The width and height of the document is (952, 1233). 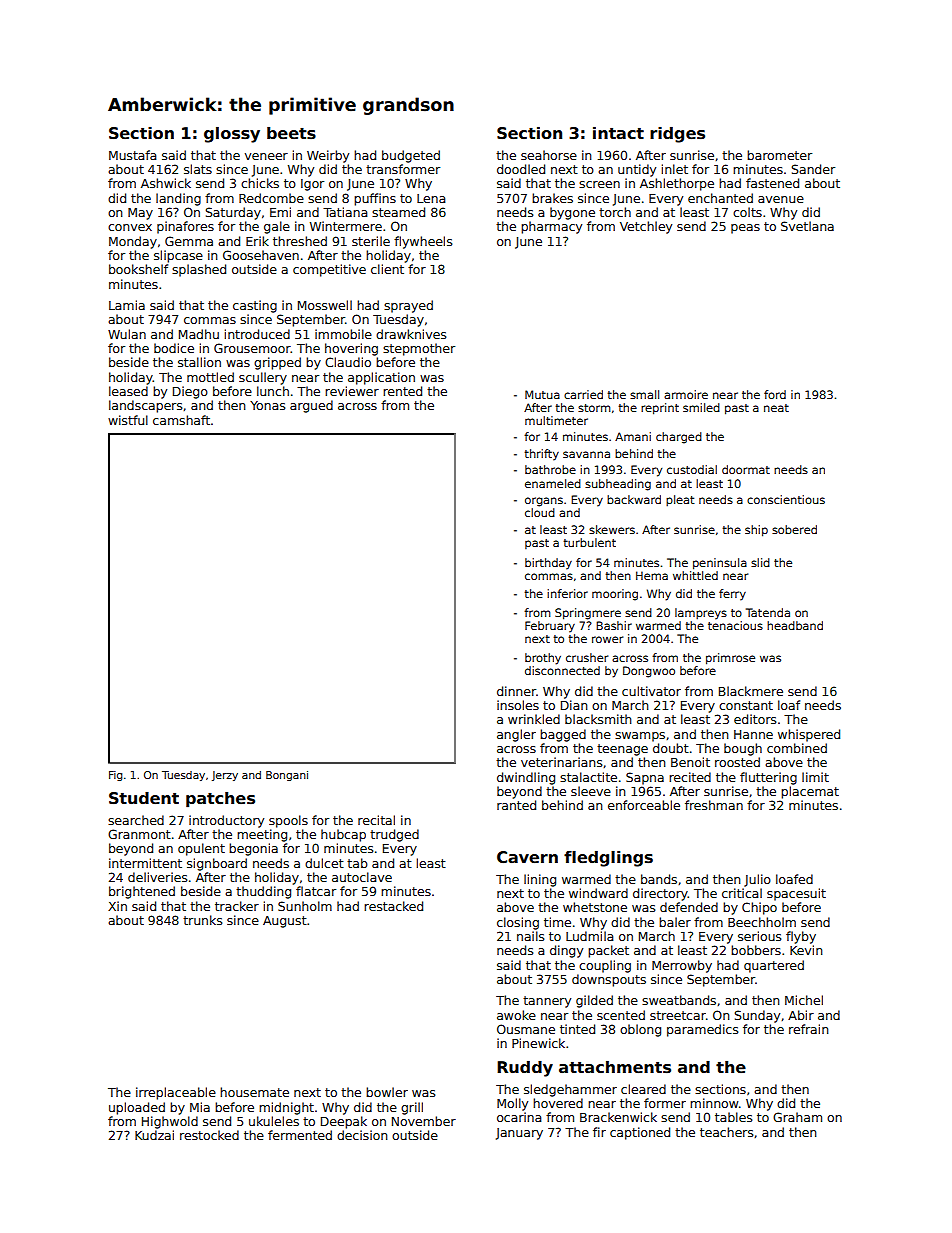 What do you see at coordinates (775, 394) in the document?
I see `ford` at bounding box center [775, 394].
